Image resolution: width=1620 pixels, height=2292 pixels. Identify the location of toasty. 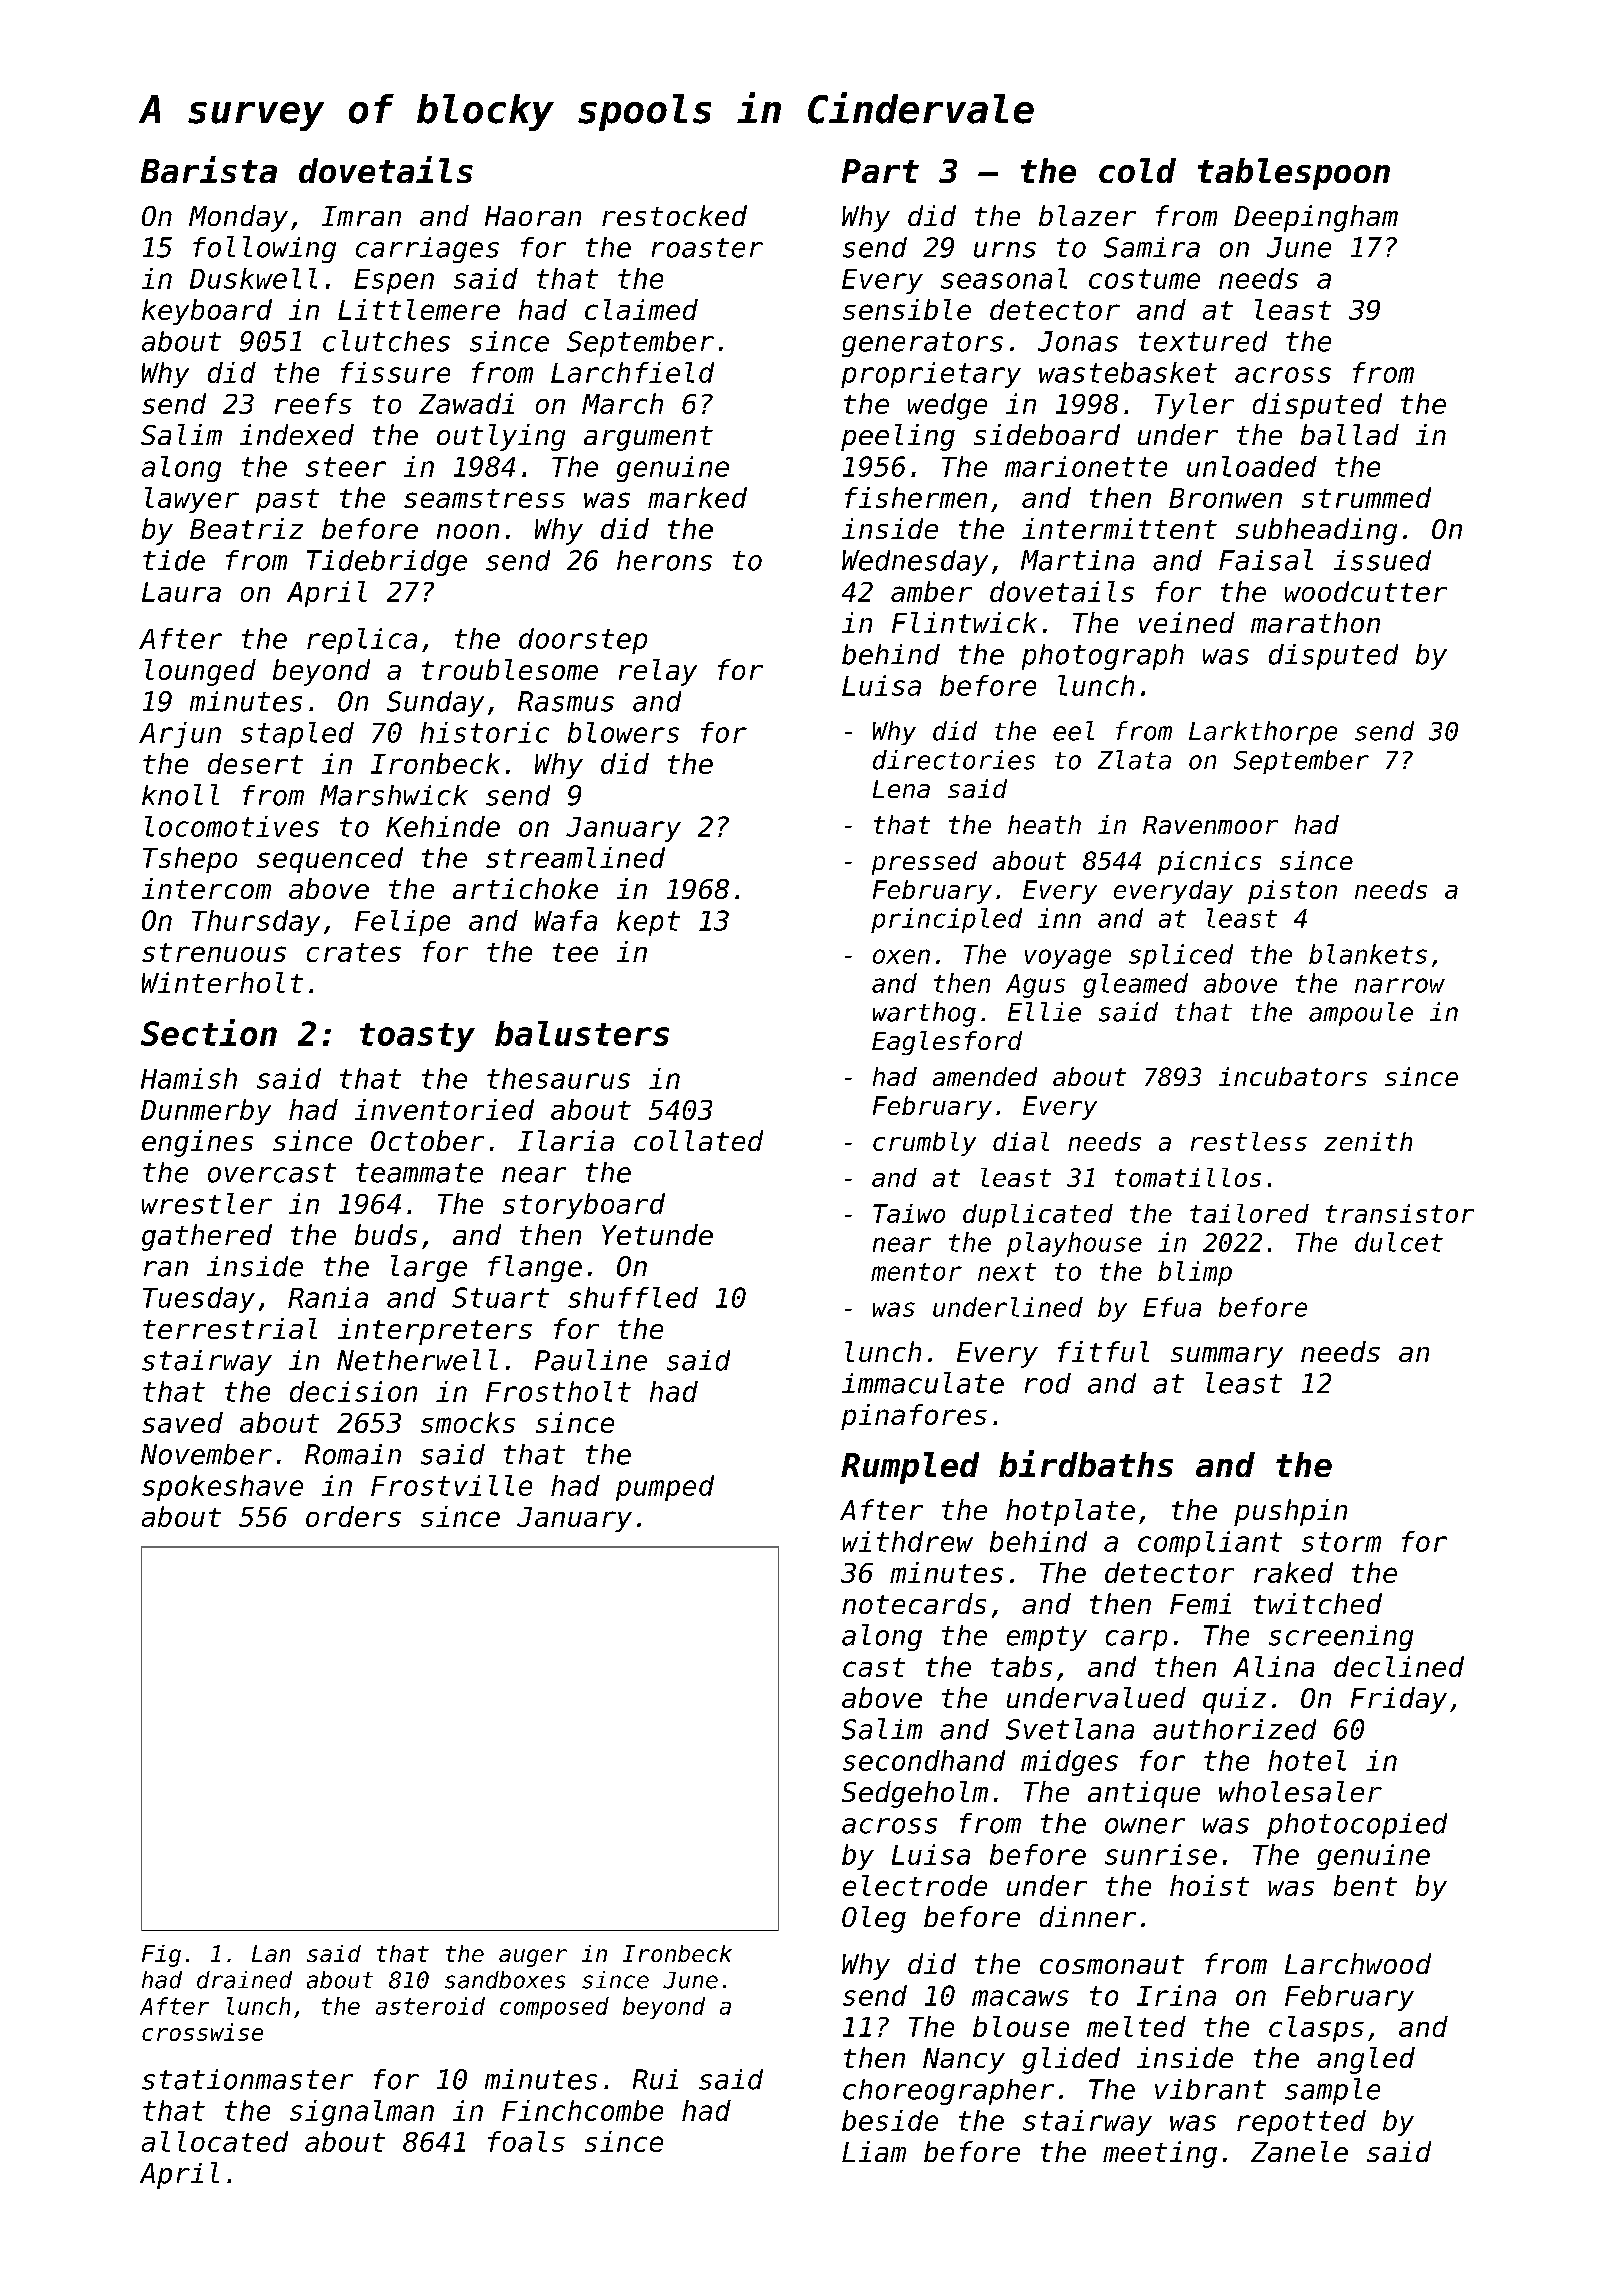
(417, 1037).
